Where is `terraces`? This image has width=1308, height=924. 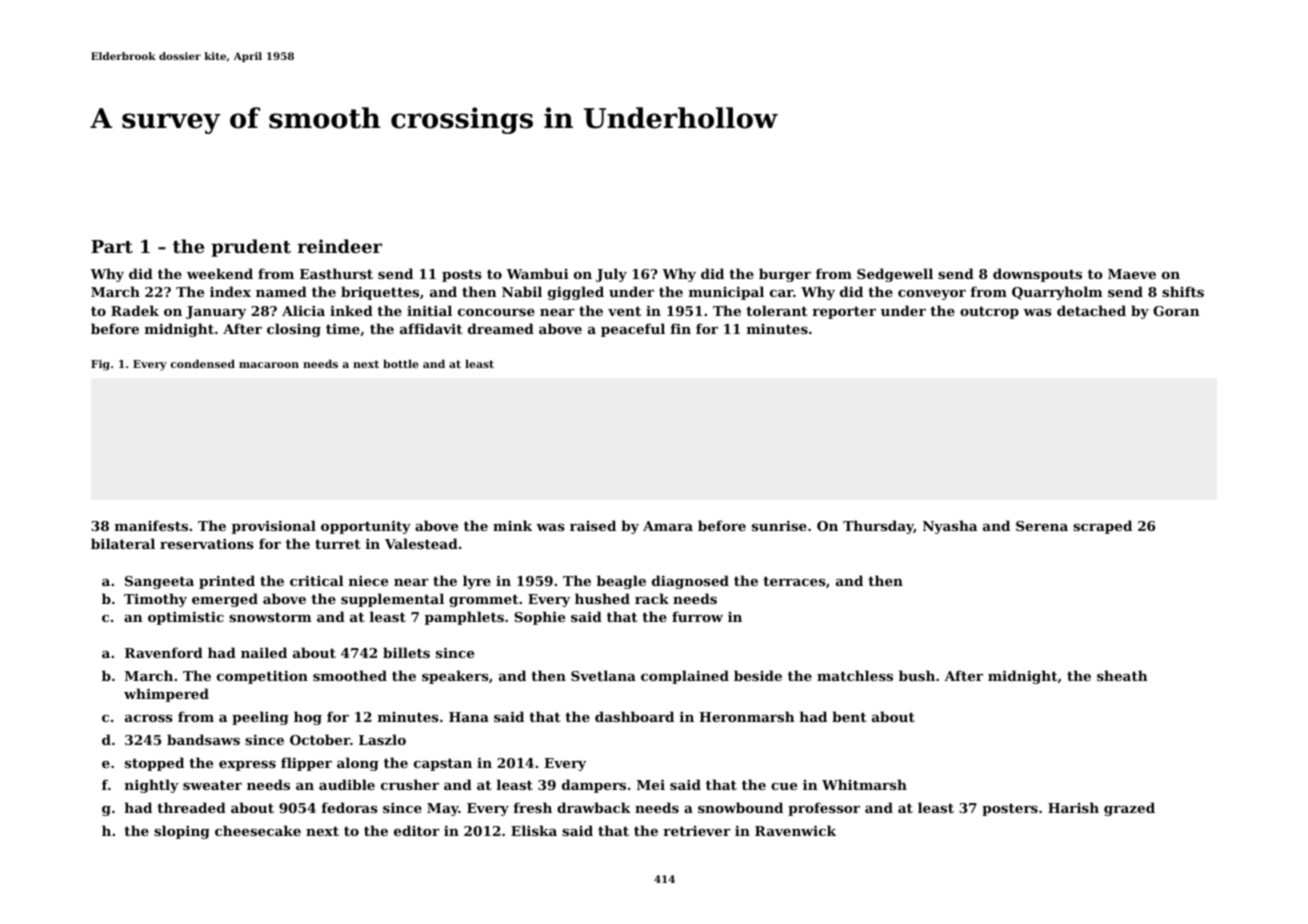
terraces is located at coordinates (794, 581).
